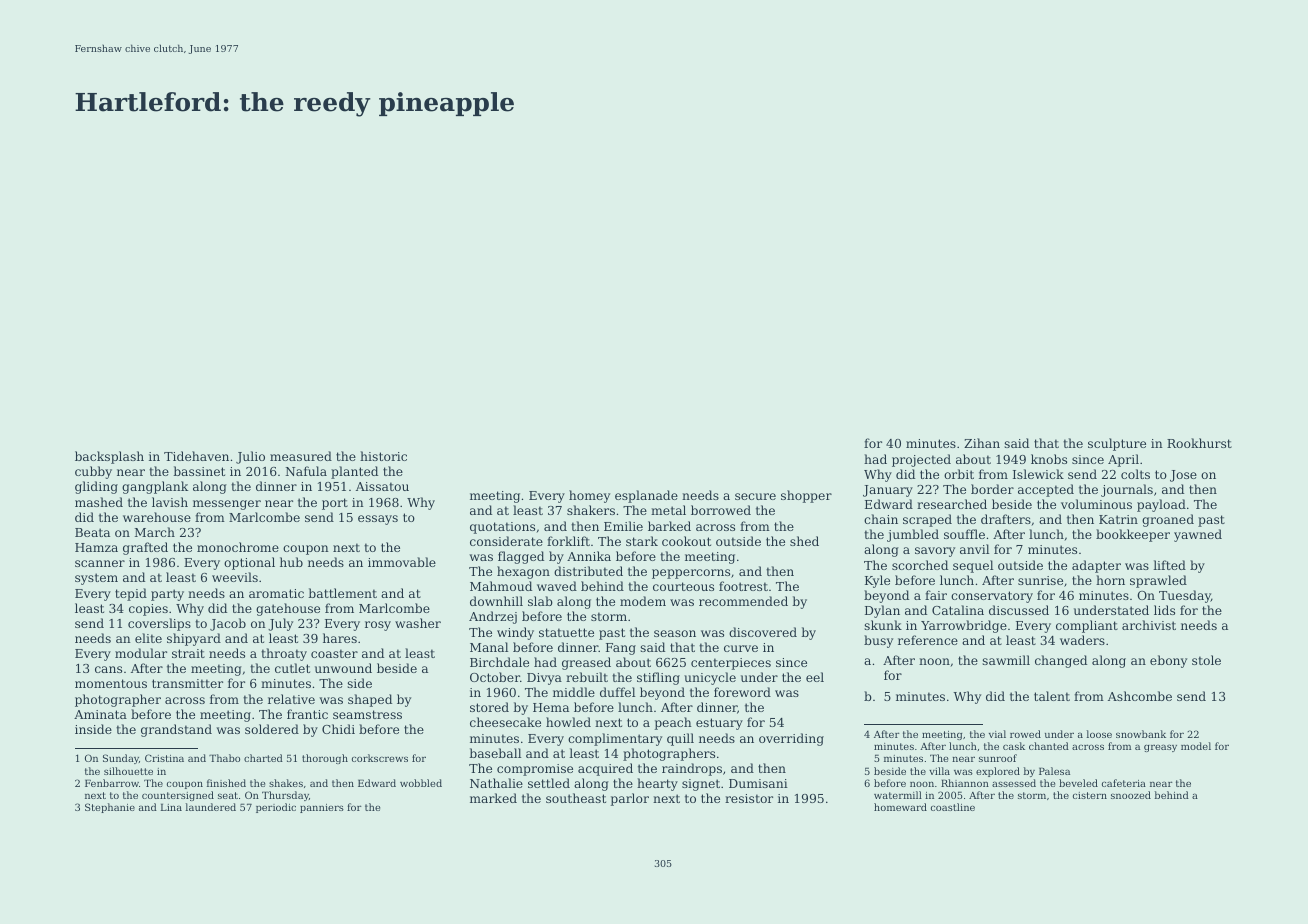  I want to click on overriding, so click(791, 739).
